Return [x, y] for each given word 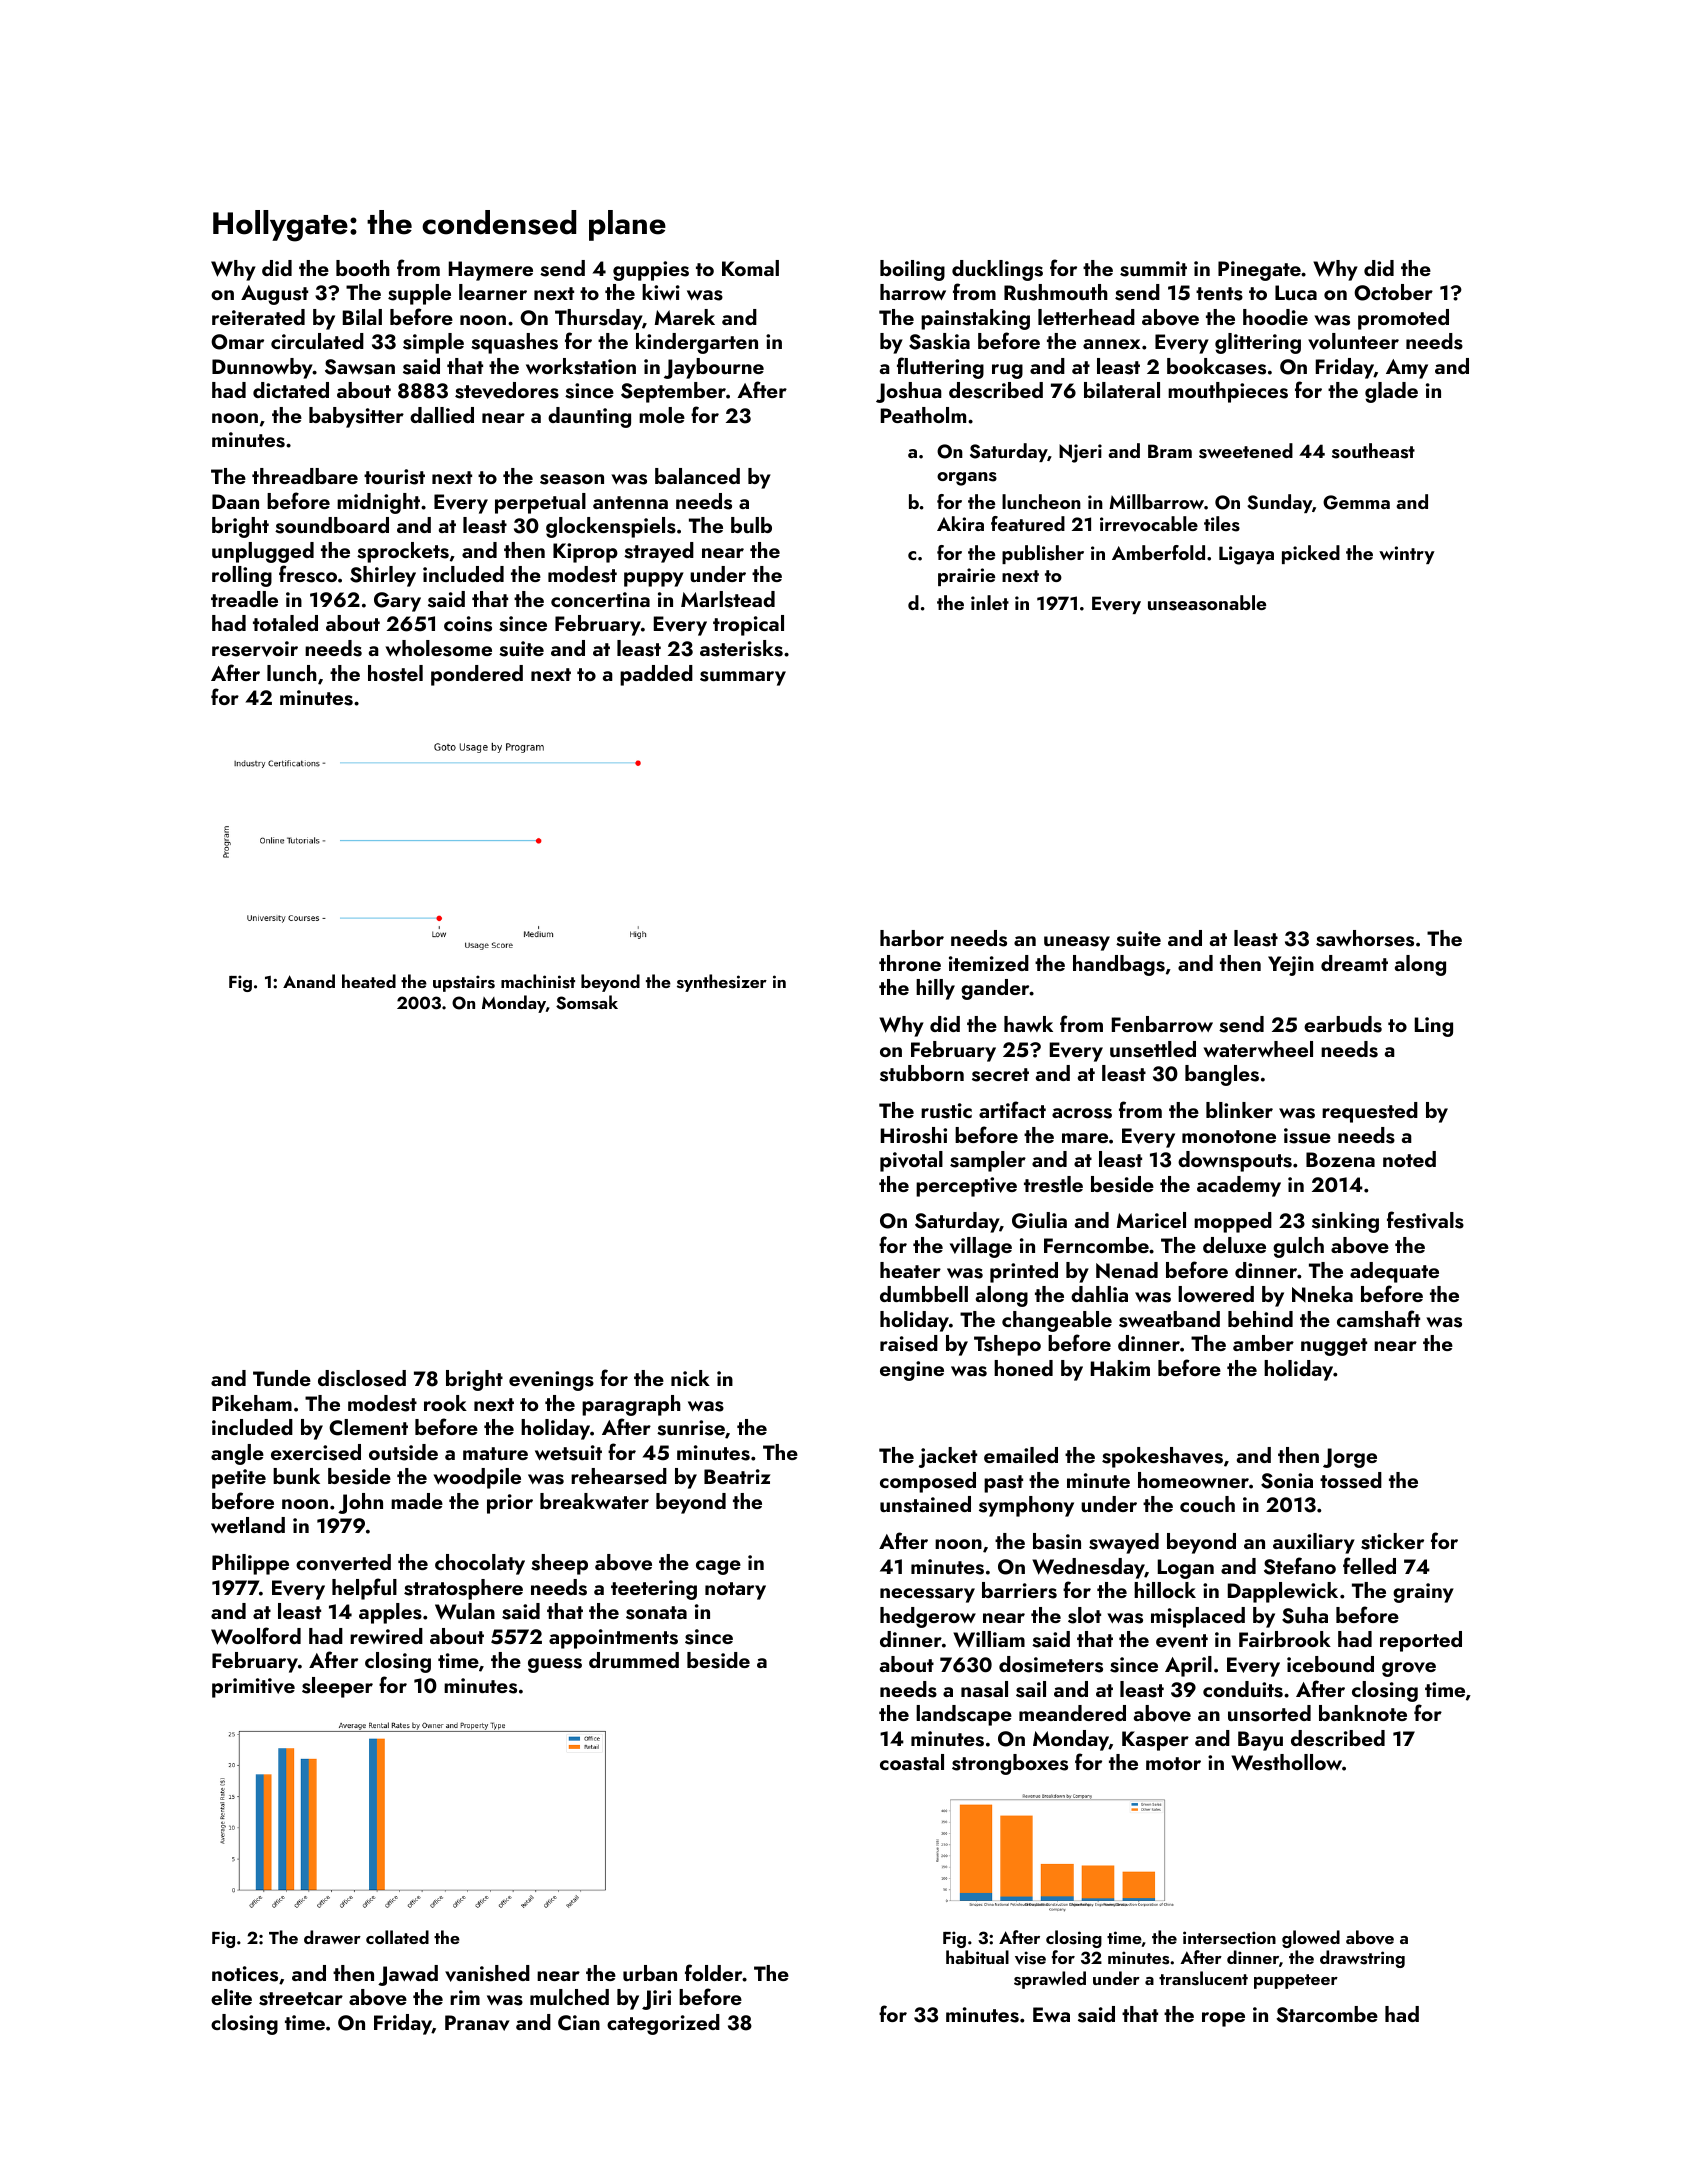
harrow [913, 292]
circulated [317, 341]
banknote [1363, 1713]
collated [397, 1937]
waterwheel [1258, 1049]
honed [1023, 1368]
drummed [634, 1660]
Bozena [1340, 1159]
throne [910, 963]
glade [1391, 392]
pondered [477, 675]
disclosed [362, 1378]
